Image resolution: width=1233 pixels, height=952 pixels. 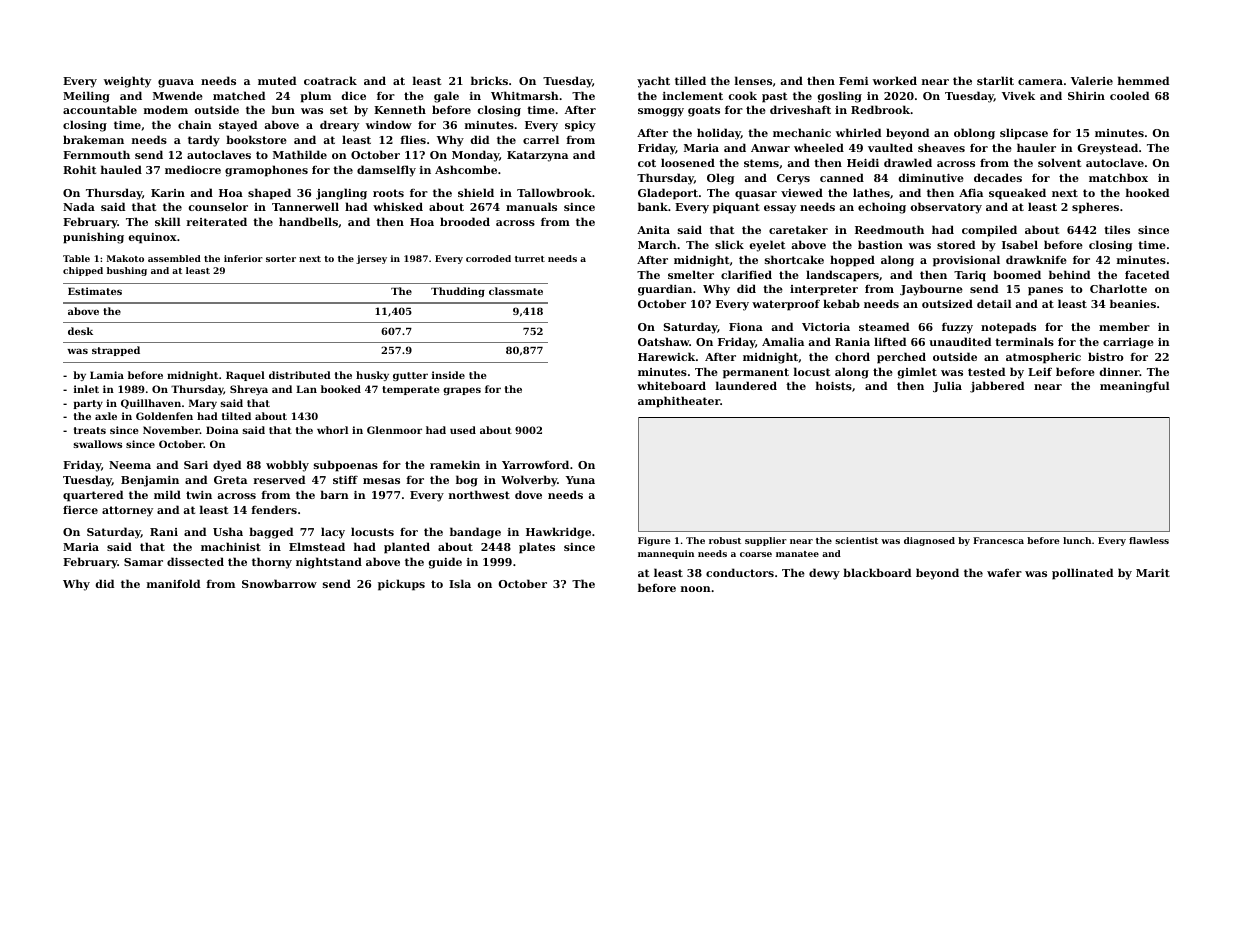 I want to click on provisional, so click(x=966, y=261).
